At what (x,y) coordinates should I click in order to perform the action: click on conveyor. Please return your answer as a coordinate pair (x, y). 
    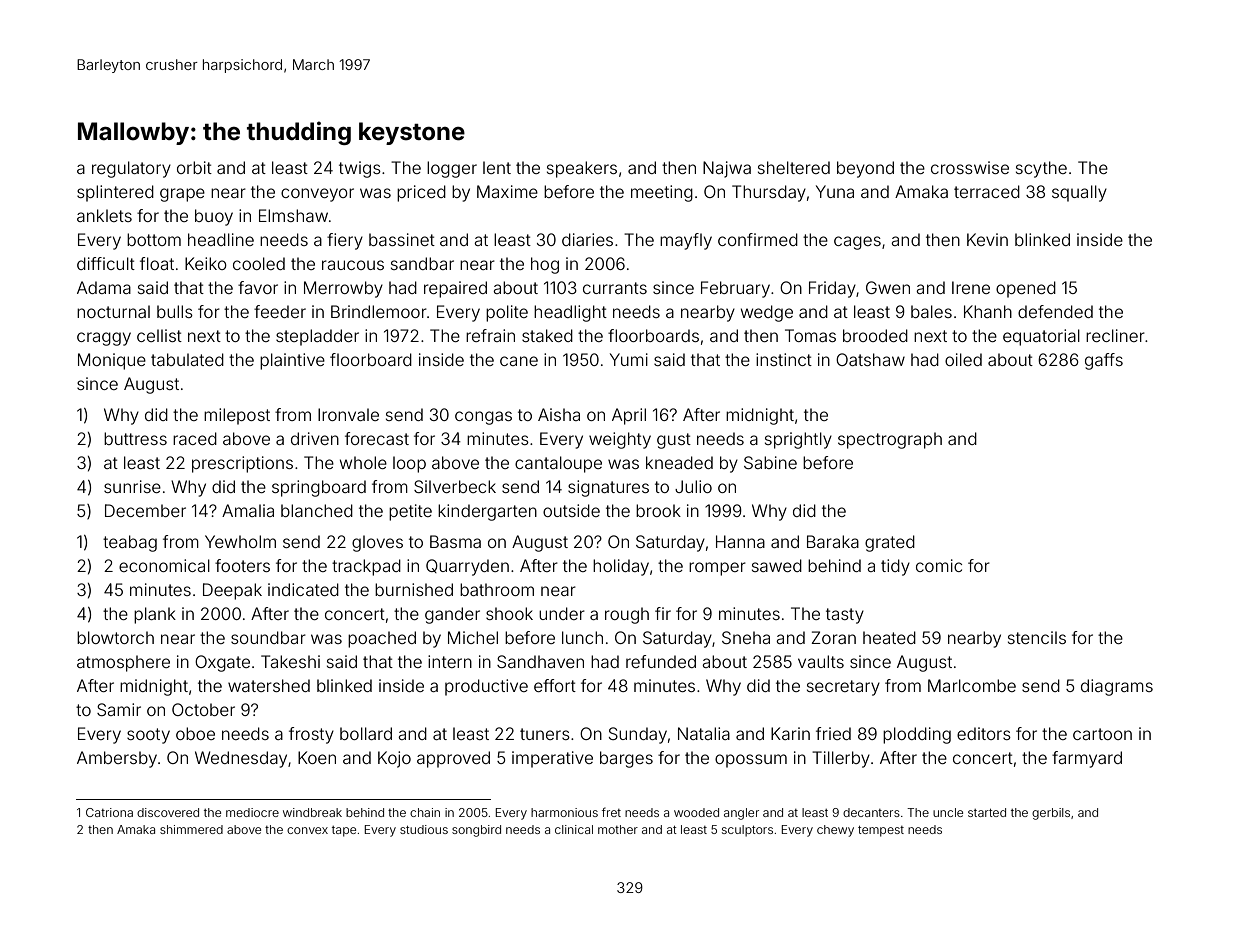
    Looking at the image, I should click on (317, 195).
